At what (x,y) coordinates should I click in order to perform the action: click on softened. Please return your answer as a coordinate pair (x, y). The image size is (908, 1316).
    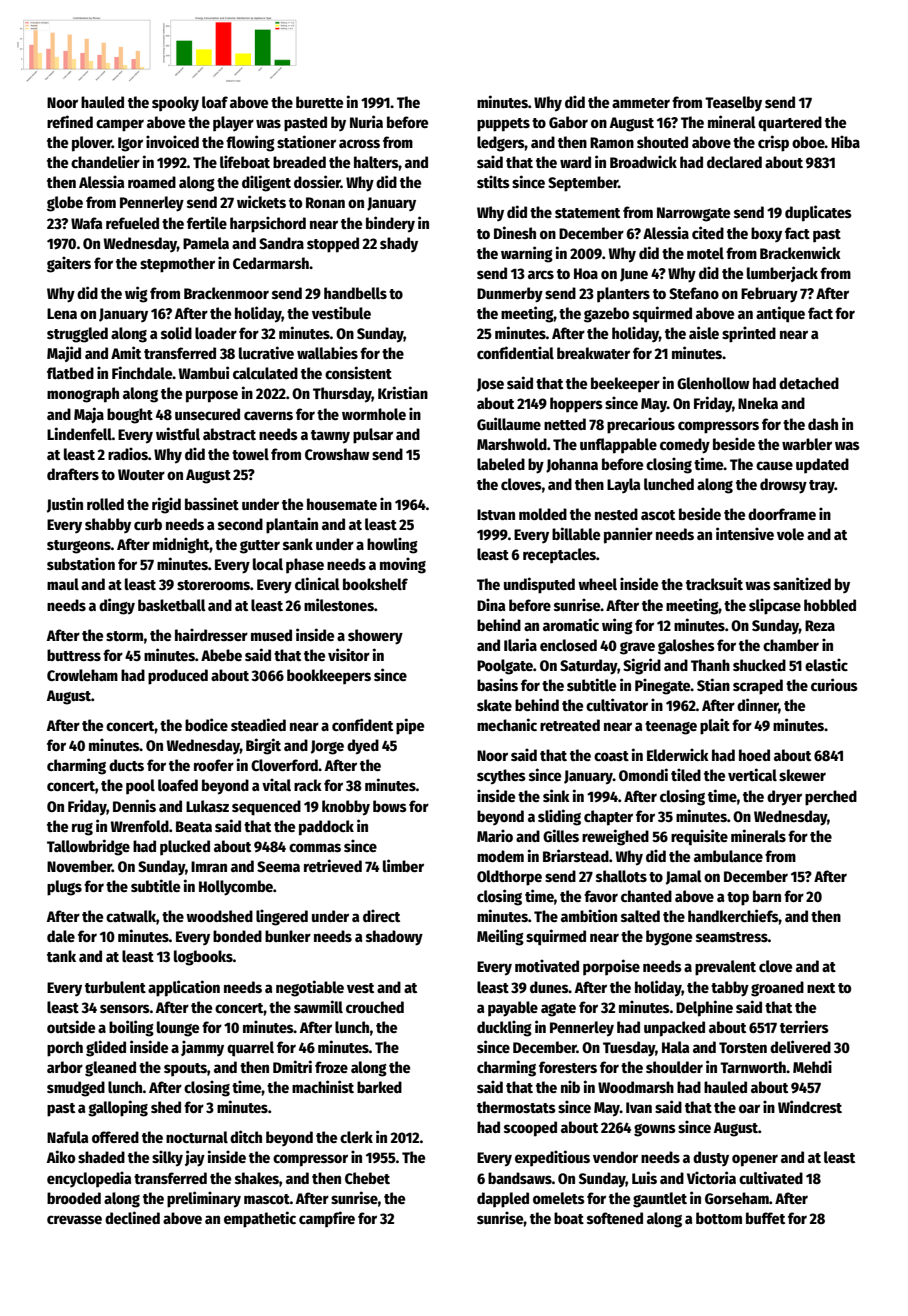
    Looking at the image, I should click on (615, 1218).
